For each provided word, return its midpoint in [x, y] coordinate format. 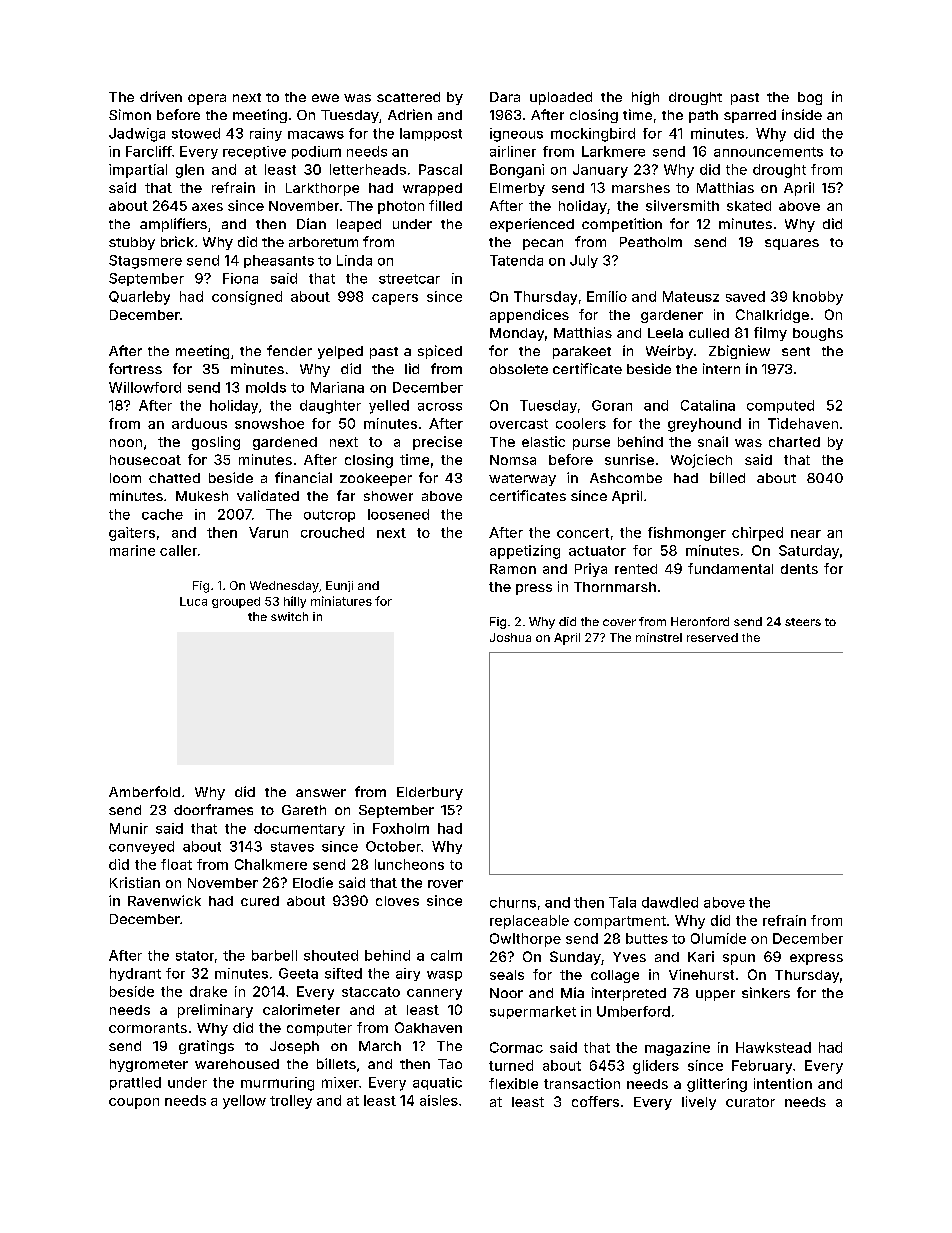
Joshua [510, 637]
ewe [325, 98]
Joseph [294, 1047]
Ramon [513, 569]
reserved [712, 637]
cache [162, 514]
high [645, 98]
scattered [408, 97]
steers [803, 622]
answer [321, 793]
